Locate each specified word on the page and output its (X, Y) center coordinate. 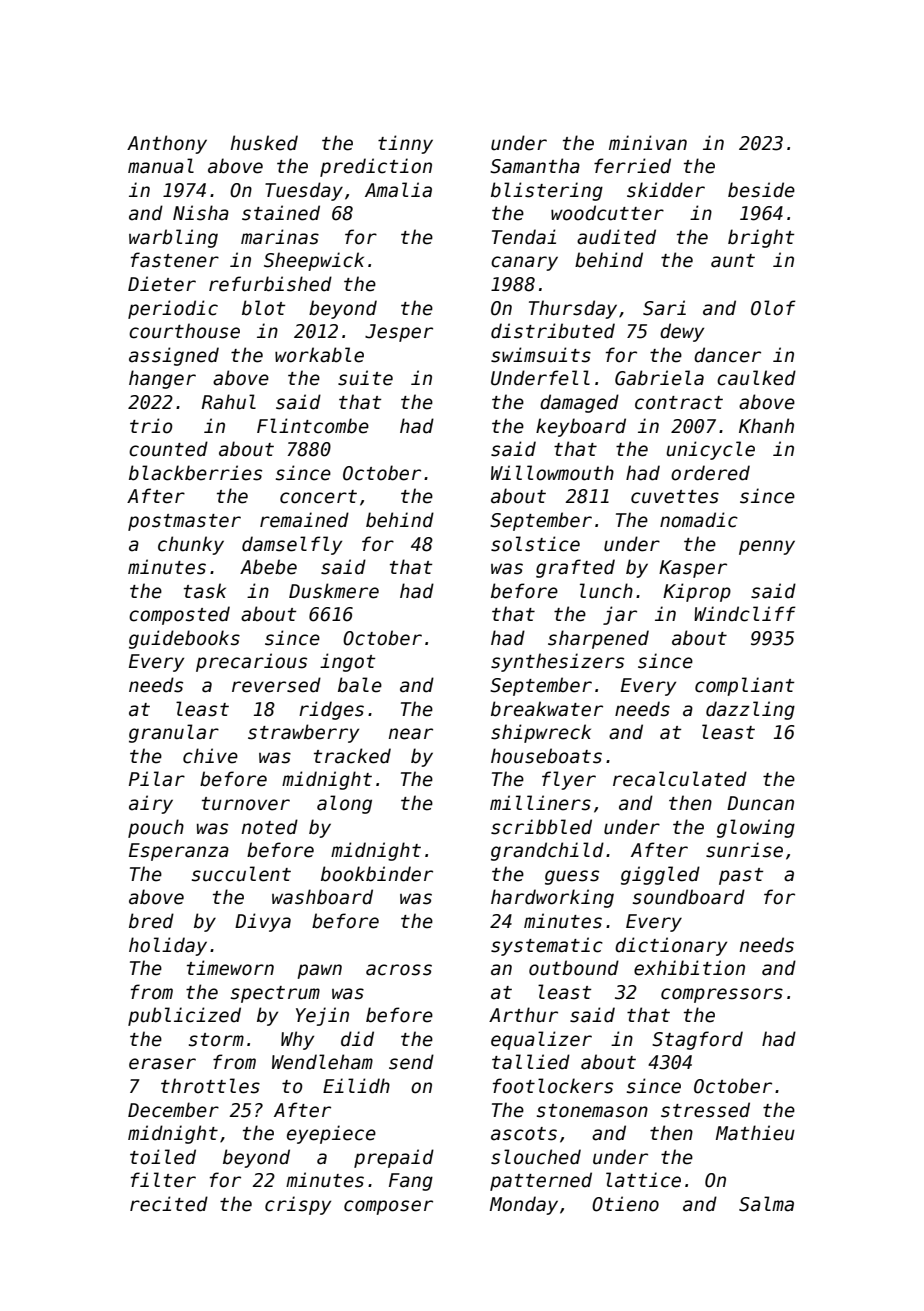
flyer (569, 780)
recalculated (680, 779)
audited (616, 237)
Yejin (322, 1016)
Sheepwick (314, 261)
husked (264, 143)
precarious (251, 662)
